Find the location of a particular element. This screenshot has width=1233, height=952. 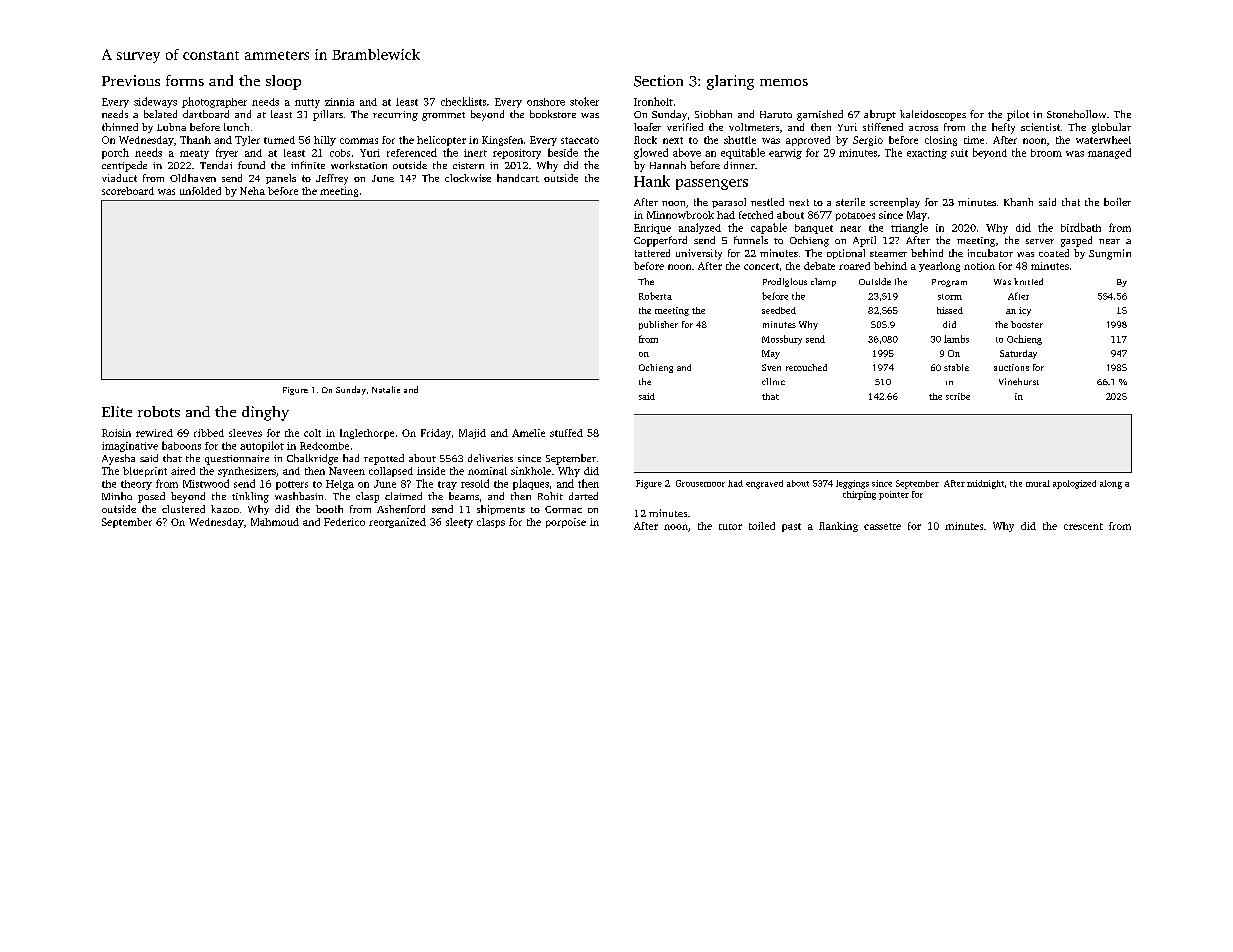

scribe is located at coordinates (958, 396).
